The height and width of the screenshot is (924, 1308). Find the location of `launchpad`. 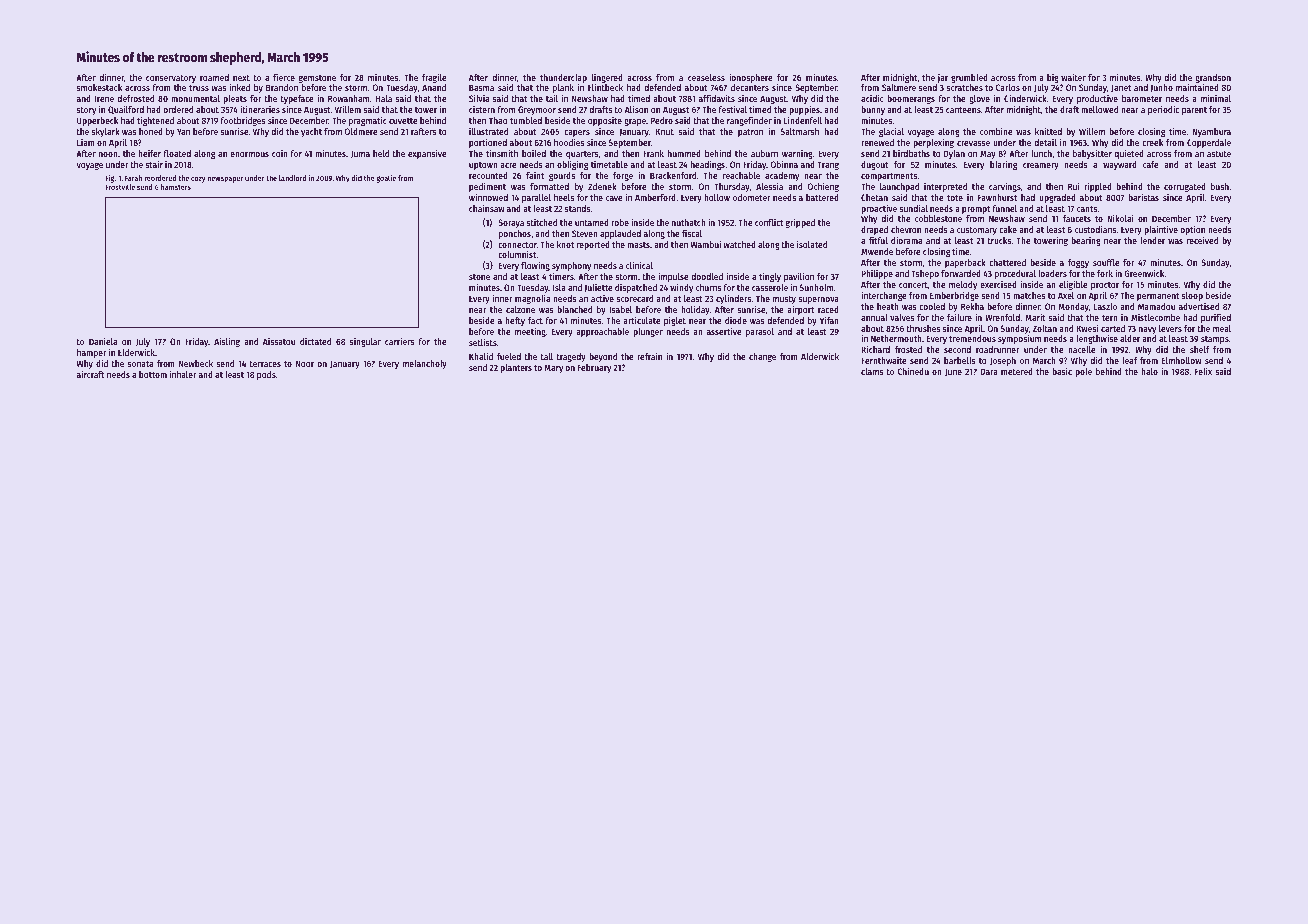

launchpad is located at coordinates (899, 187).
